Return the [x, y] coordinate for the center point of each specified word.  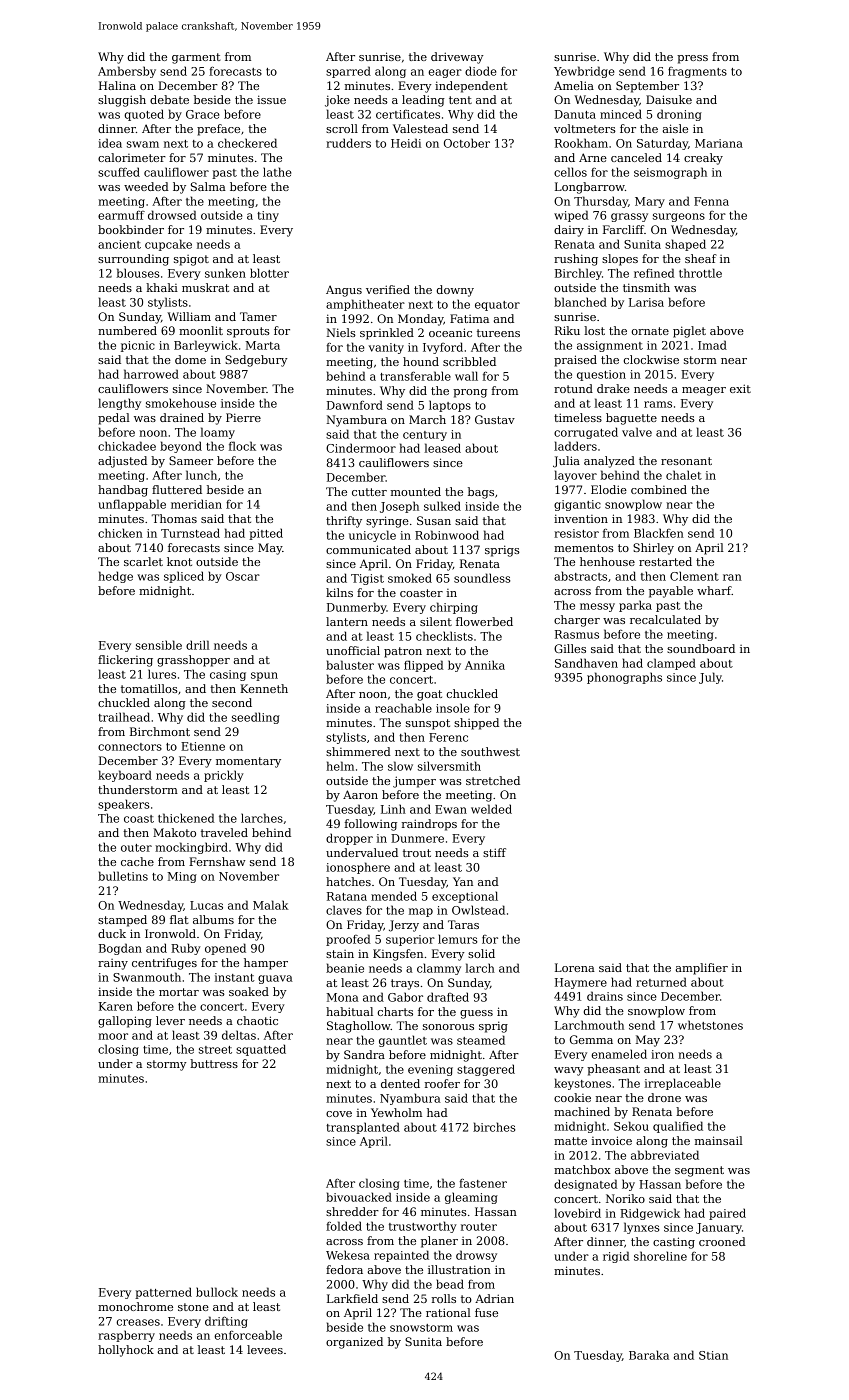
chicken [120, 533]
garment [196, 58]
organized [354, 1343]
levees [265, 1349]
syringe [387, 522]
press [692, 59]
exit [740, 388]
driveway [457, 58]
